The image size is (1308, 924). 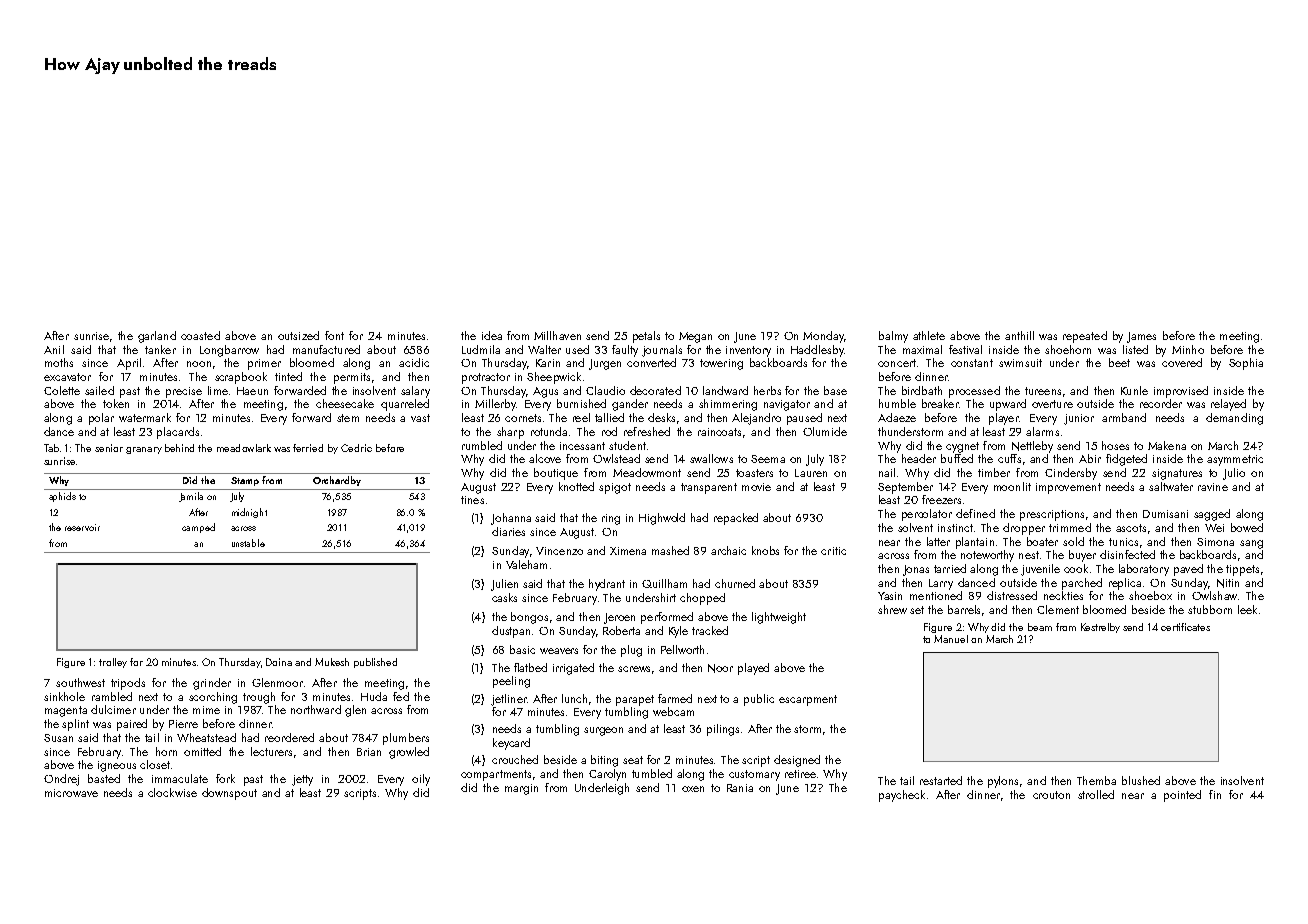 What do you see at coordinates (1247, 609) in the document?
I see `leek` at bounding box center [1247, 609].
